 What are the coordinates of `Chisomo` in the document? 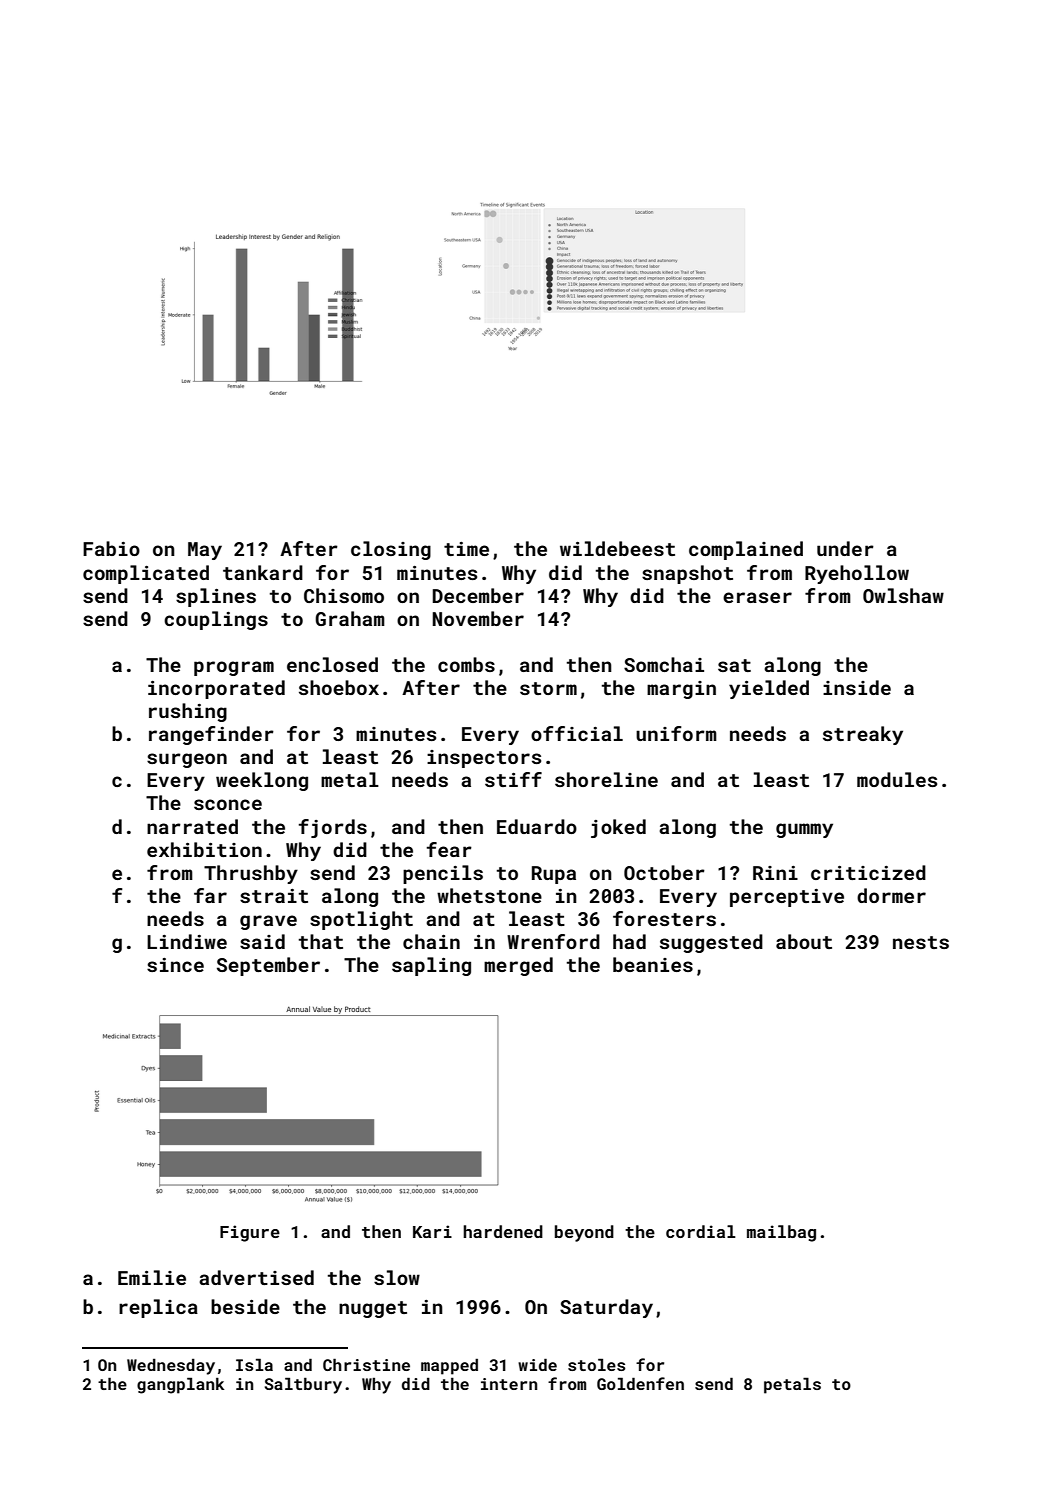 It's located at (344, 595).
